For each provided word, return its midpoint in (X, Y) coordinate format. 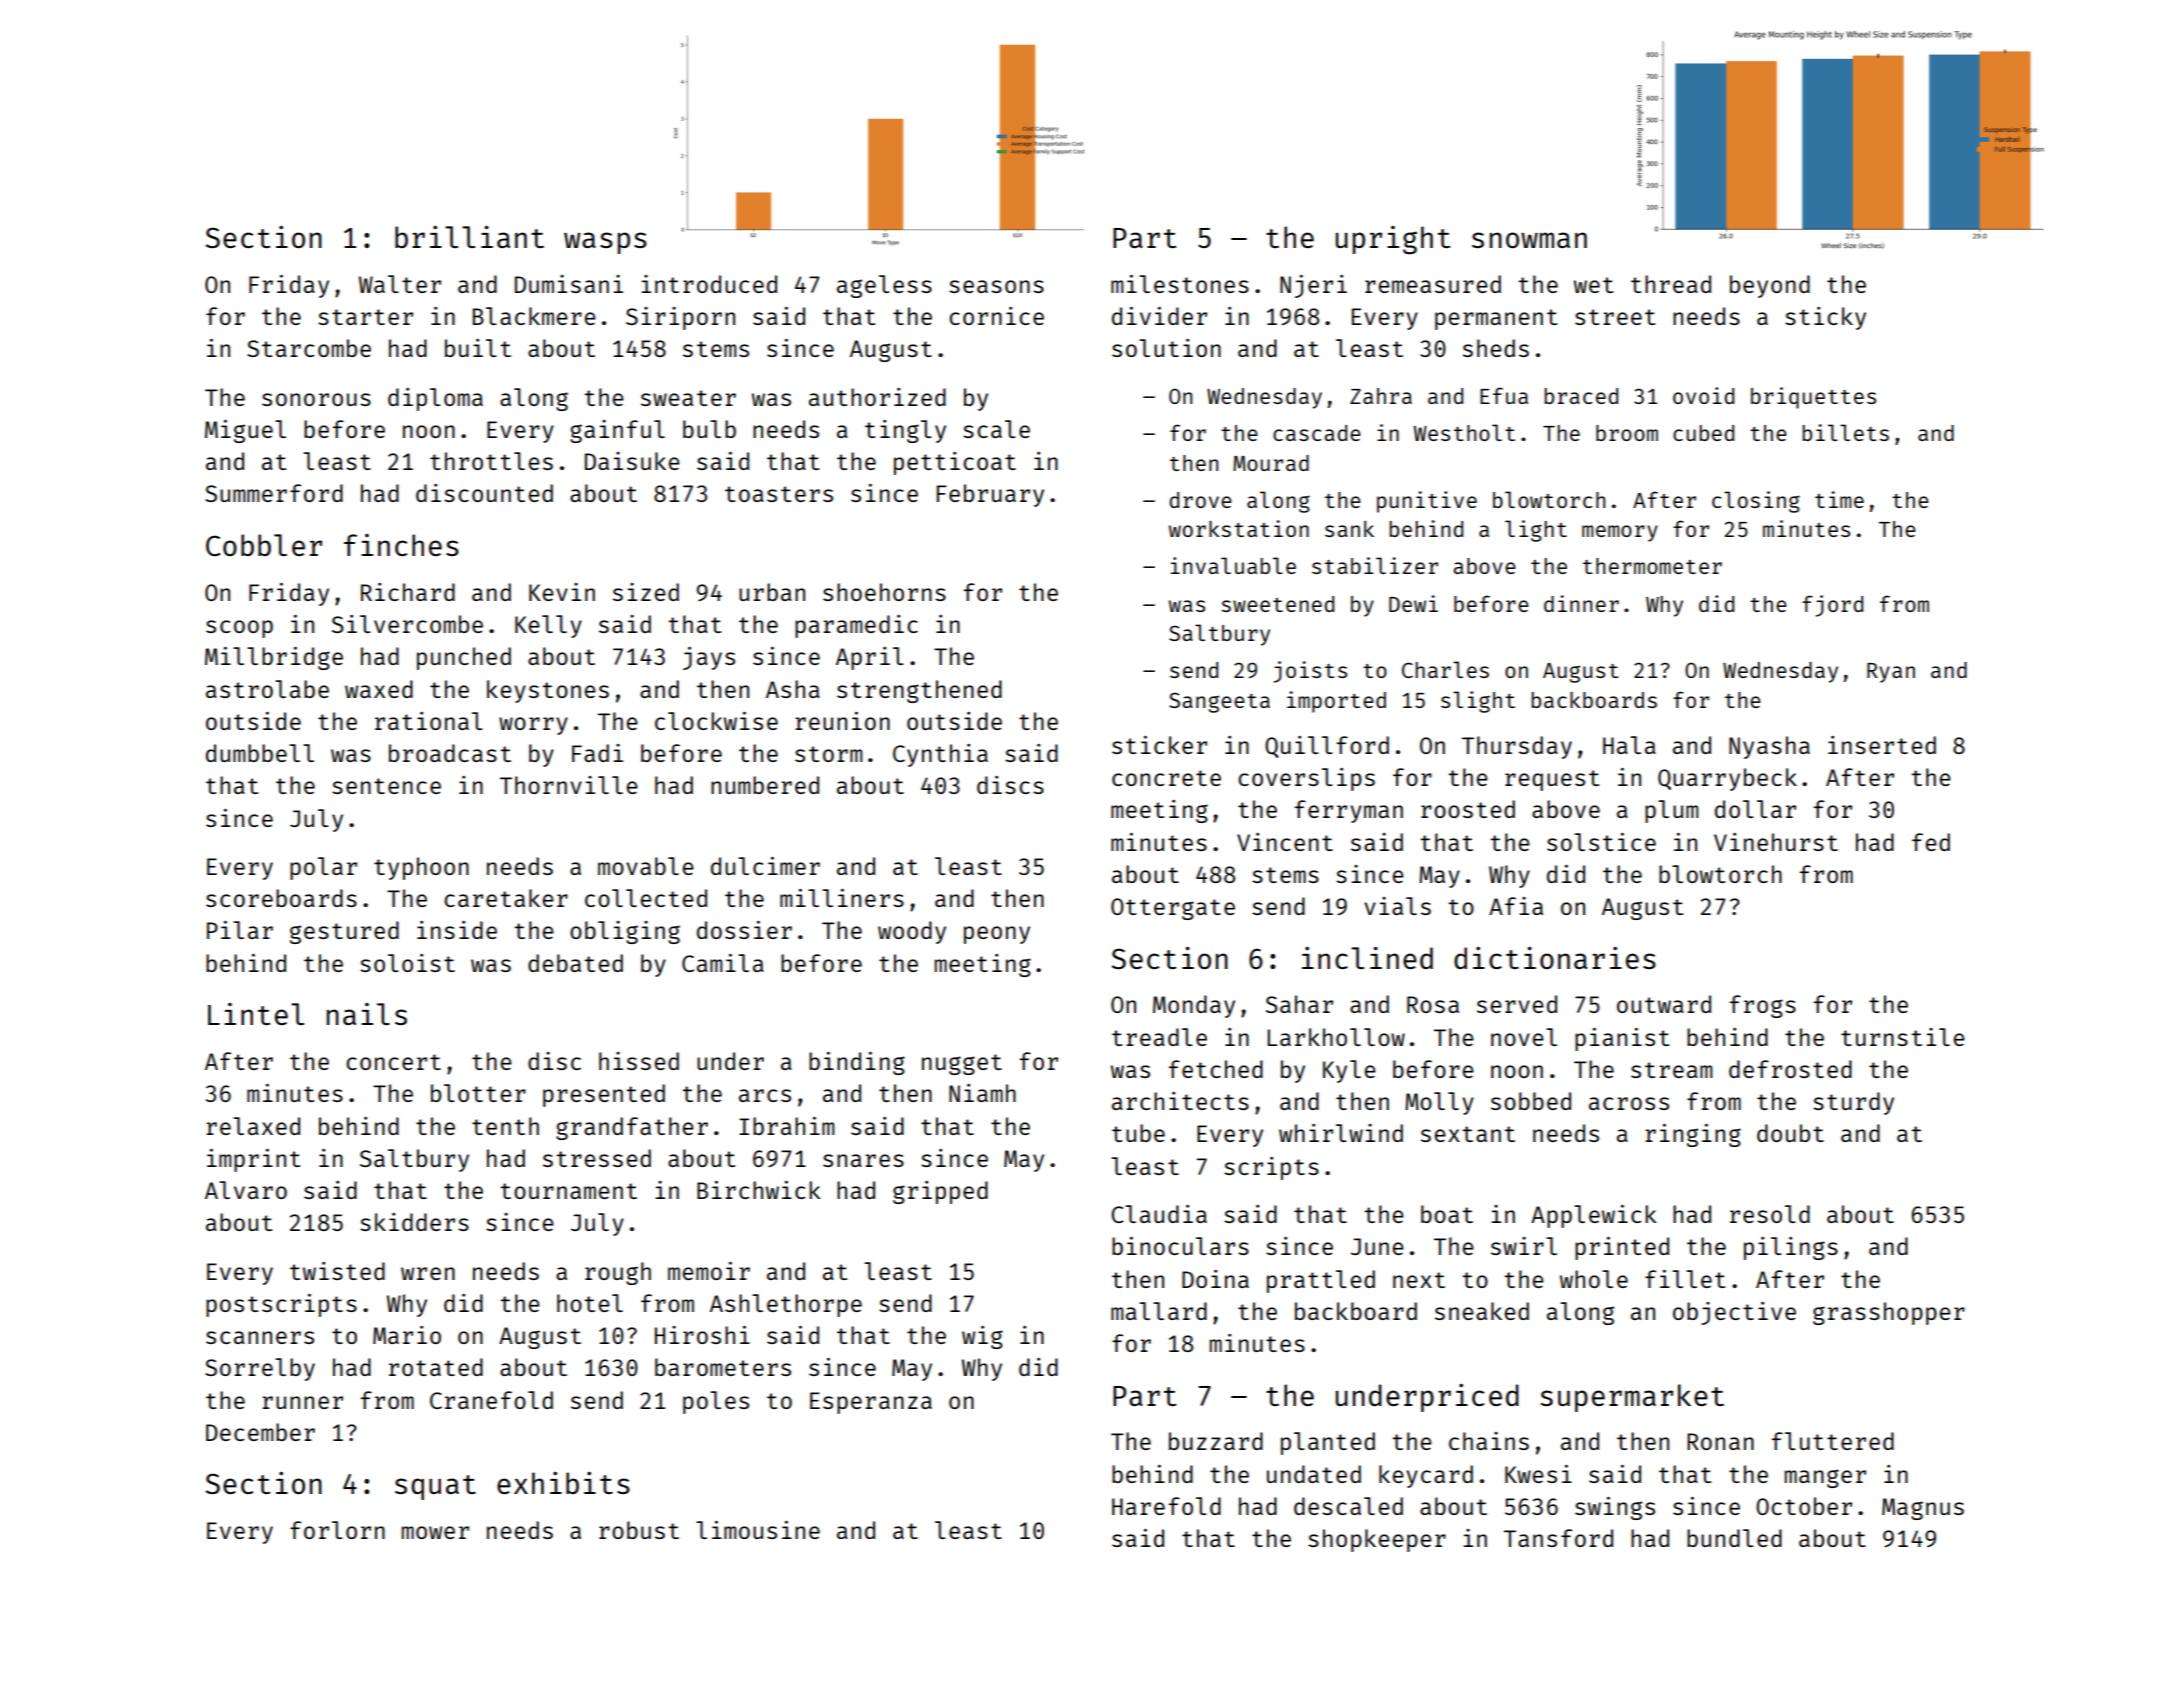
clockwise (716, 721)
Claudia (1159, 1214)
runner (302, 1402)
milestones (1180, 284)
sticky (1825, 318)
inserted (1882, 745)
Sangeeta (1219, 702)
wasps (605, 243)
